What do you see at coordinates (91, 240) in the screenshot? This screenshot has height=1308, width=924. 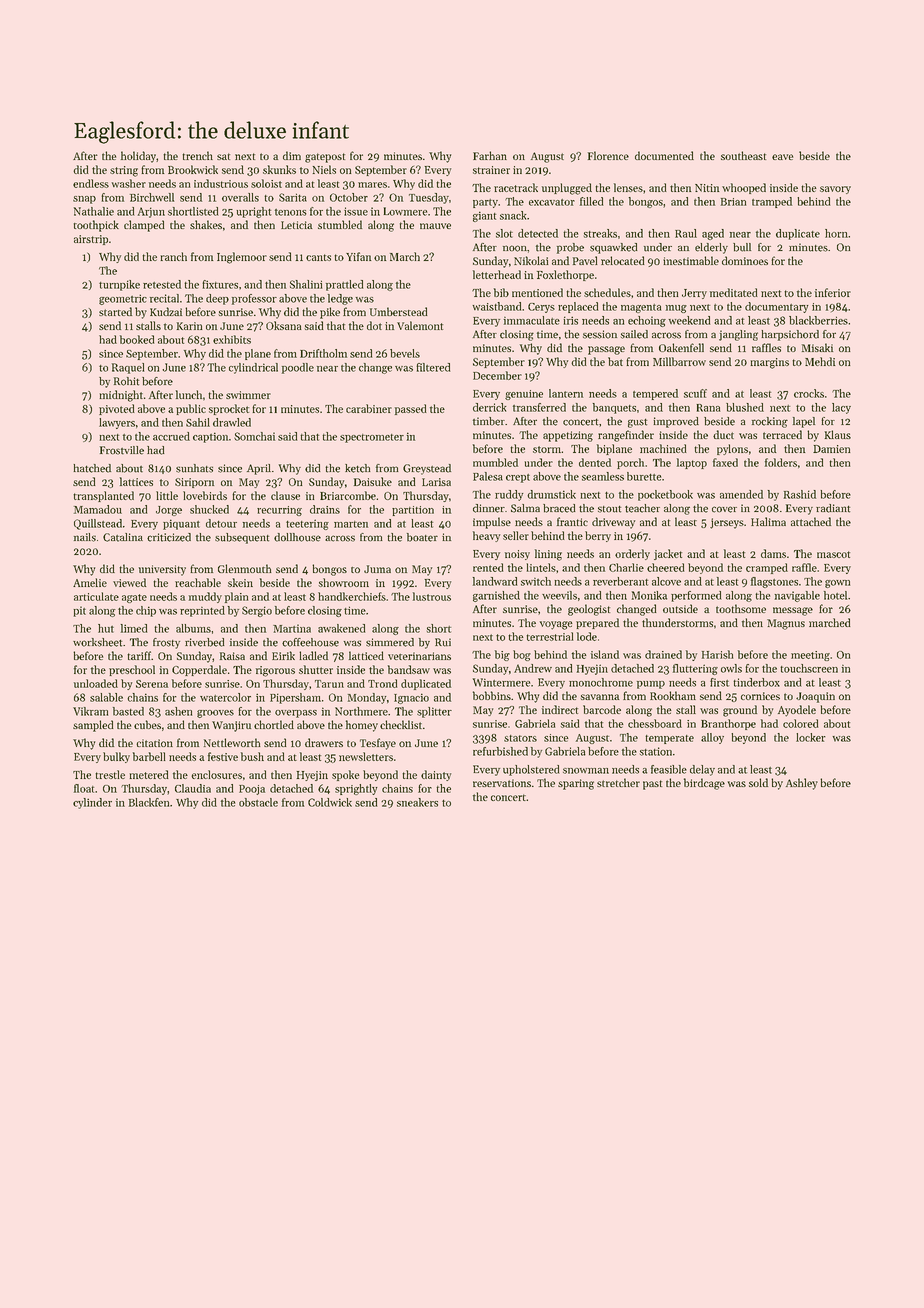 I see `airstrip` at bounding box center [91, 240].
